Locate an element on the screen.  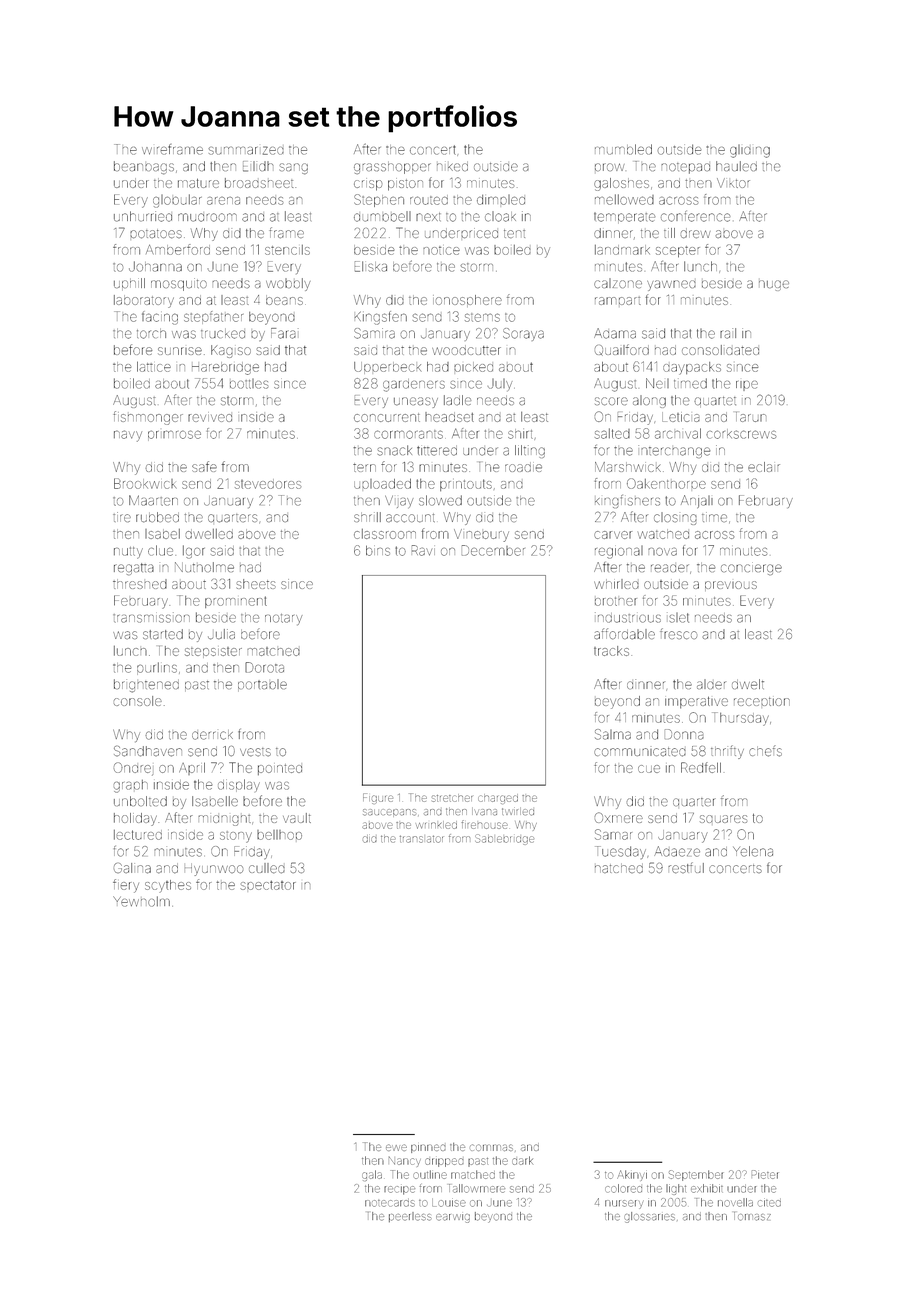
recipe is located at coordinates (399, 1190).
